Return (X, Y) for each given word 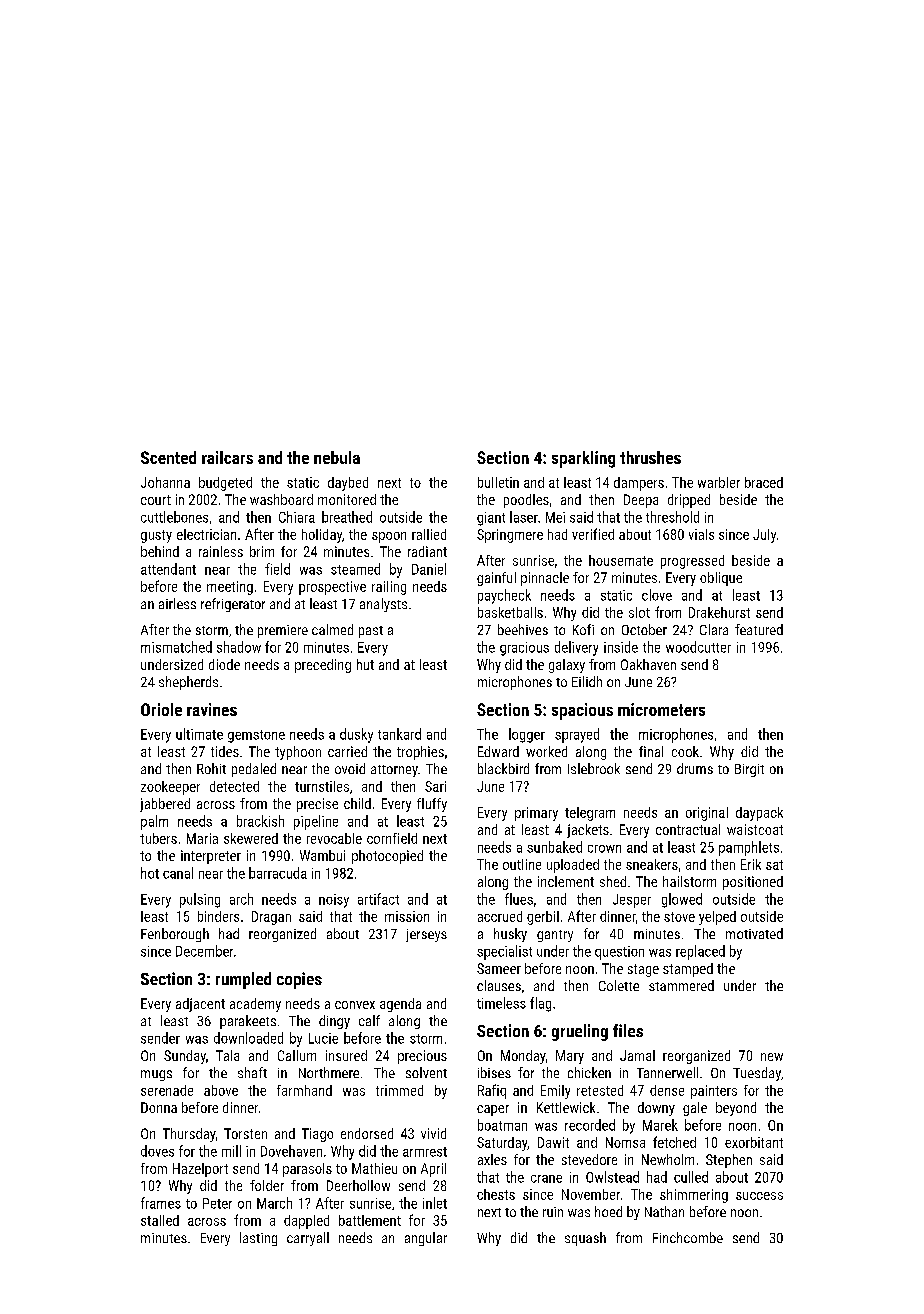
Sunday (185, 1057)
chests (496, 1194)
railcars (227, 457)
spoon (389, 537)
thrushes (650, 457)
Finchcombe (688, 1237)
